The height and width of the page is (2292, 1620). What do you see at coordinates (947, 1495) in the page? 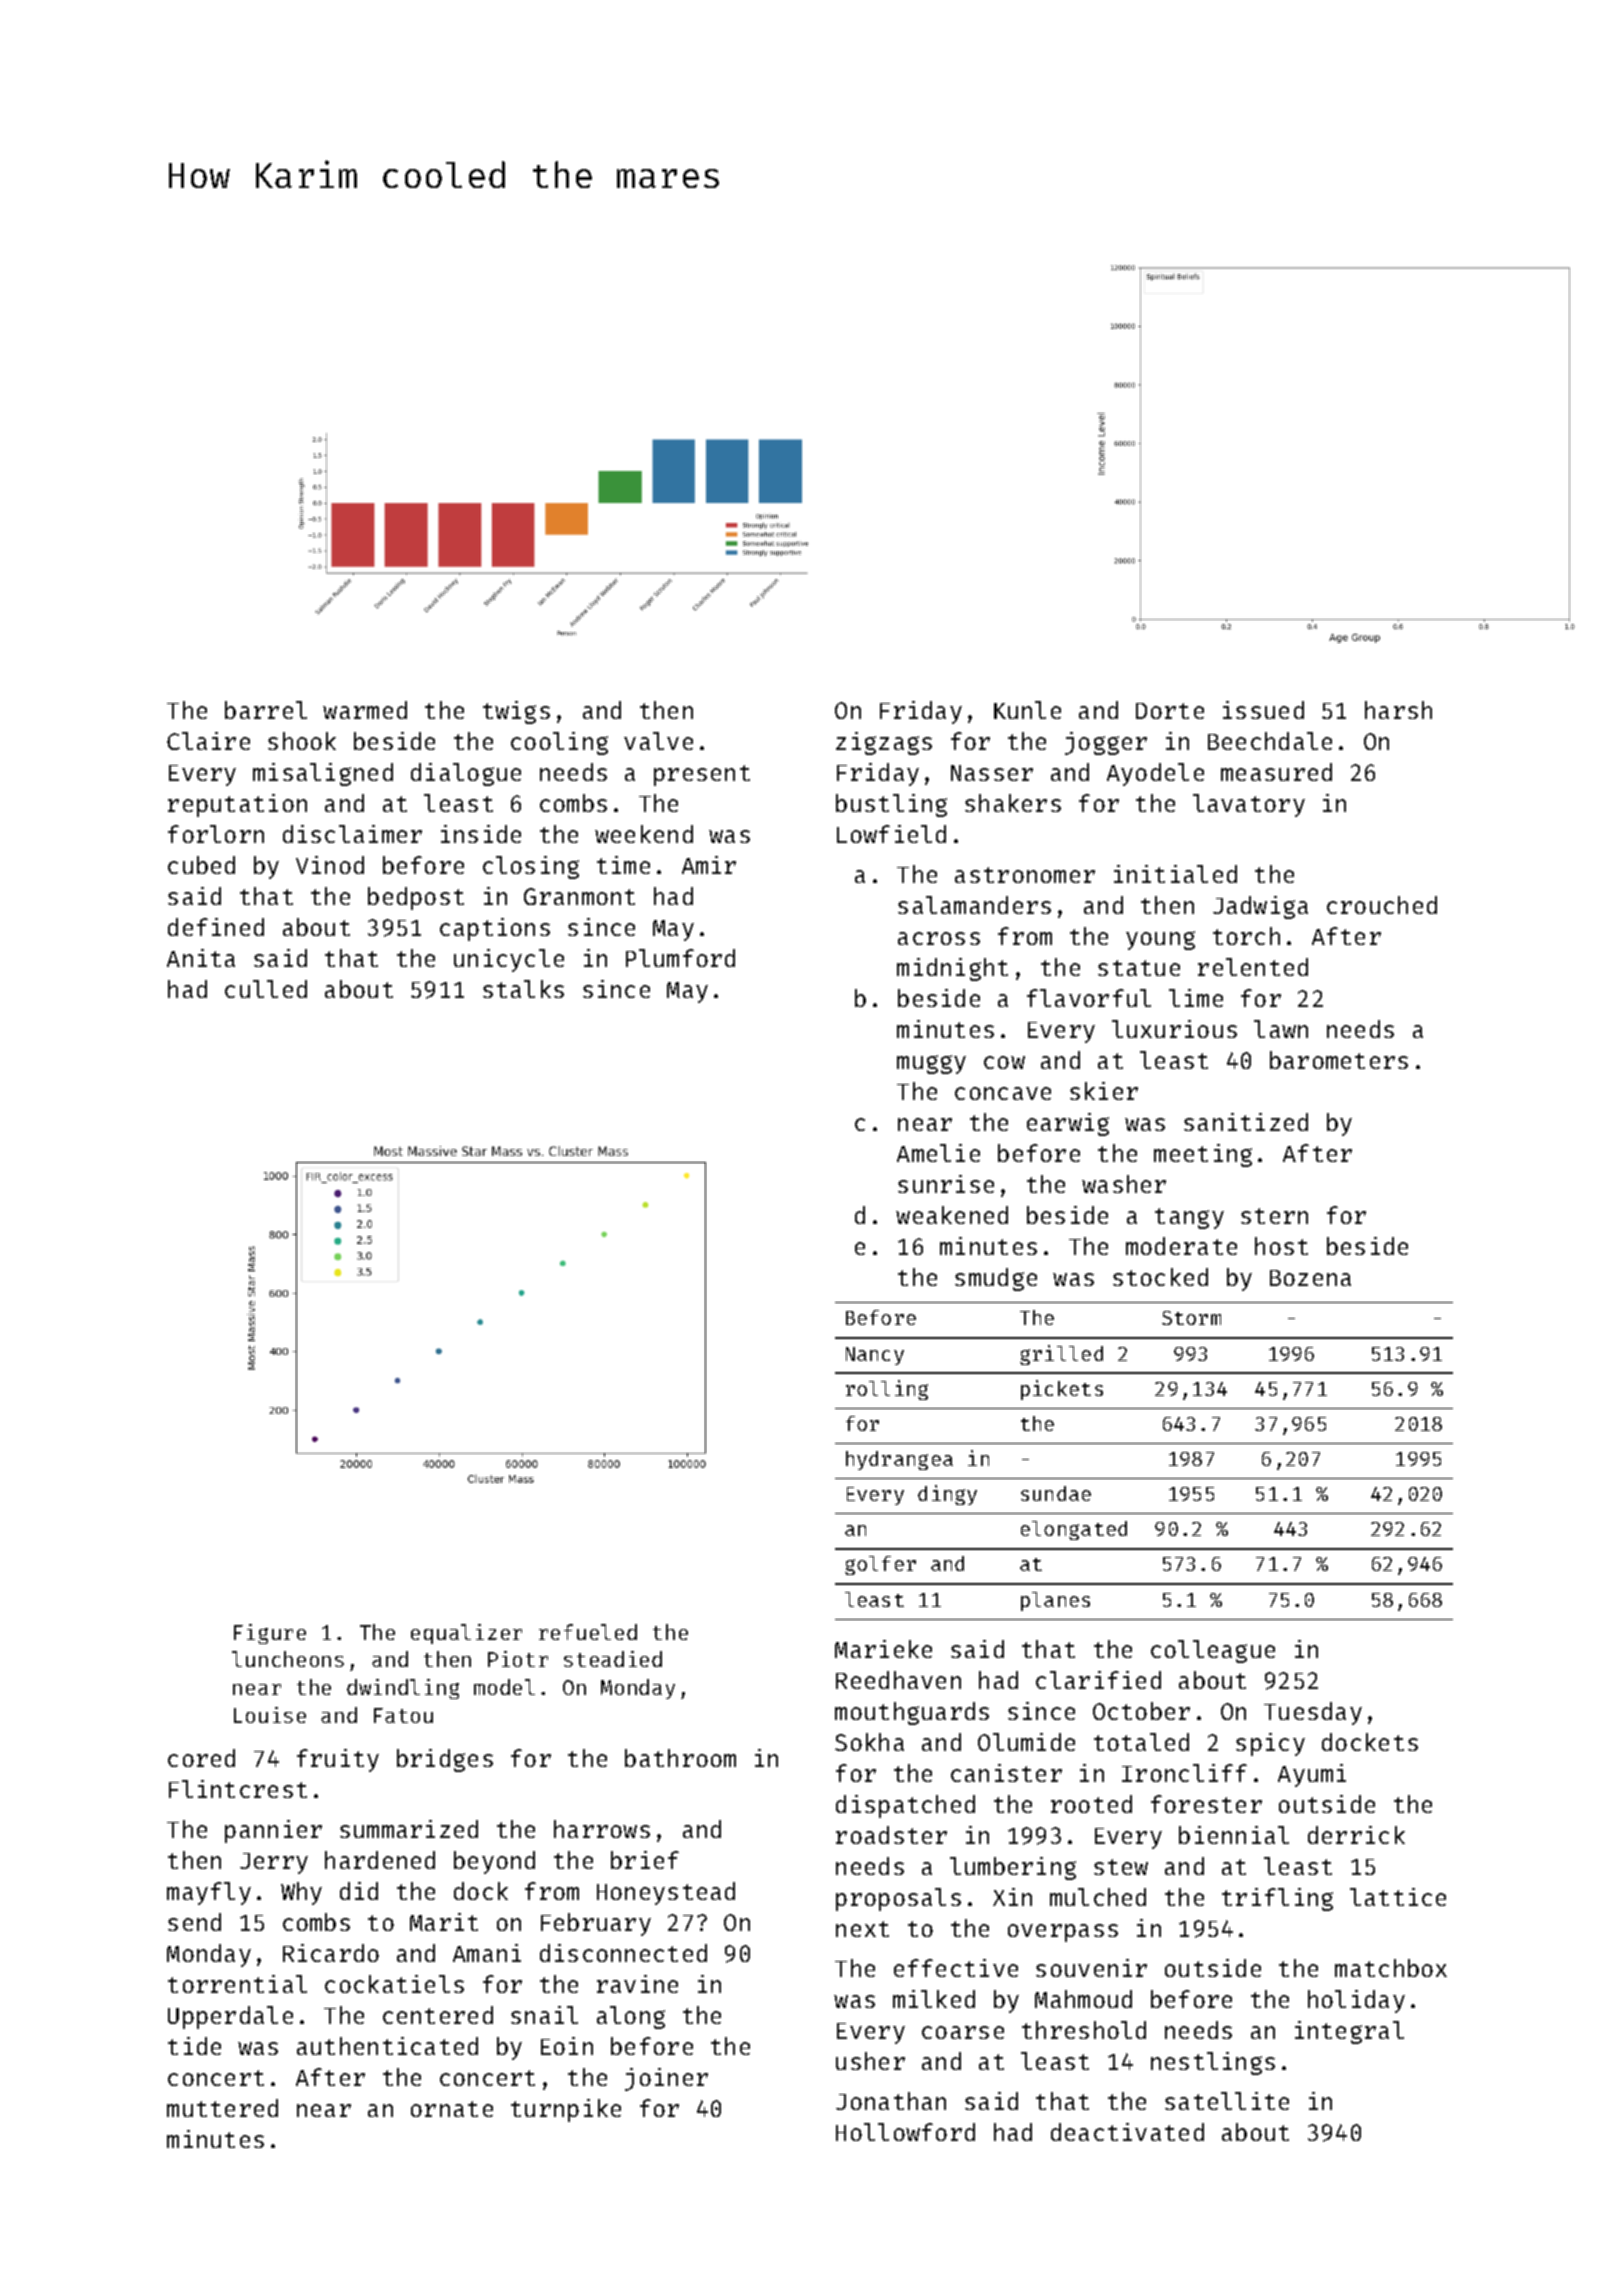
I see `dingy` at bounding box center [947, 1495].
